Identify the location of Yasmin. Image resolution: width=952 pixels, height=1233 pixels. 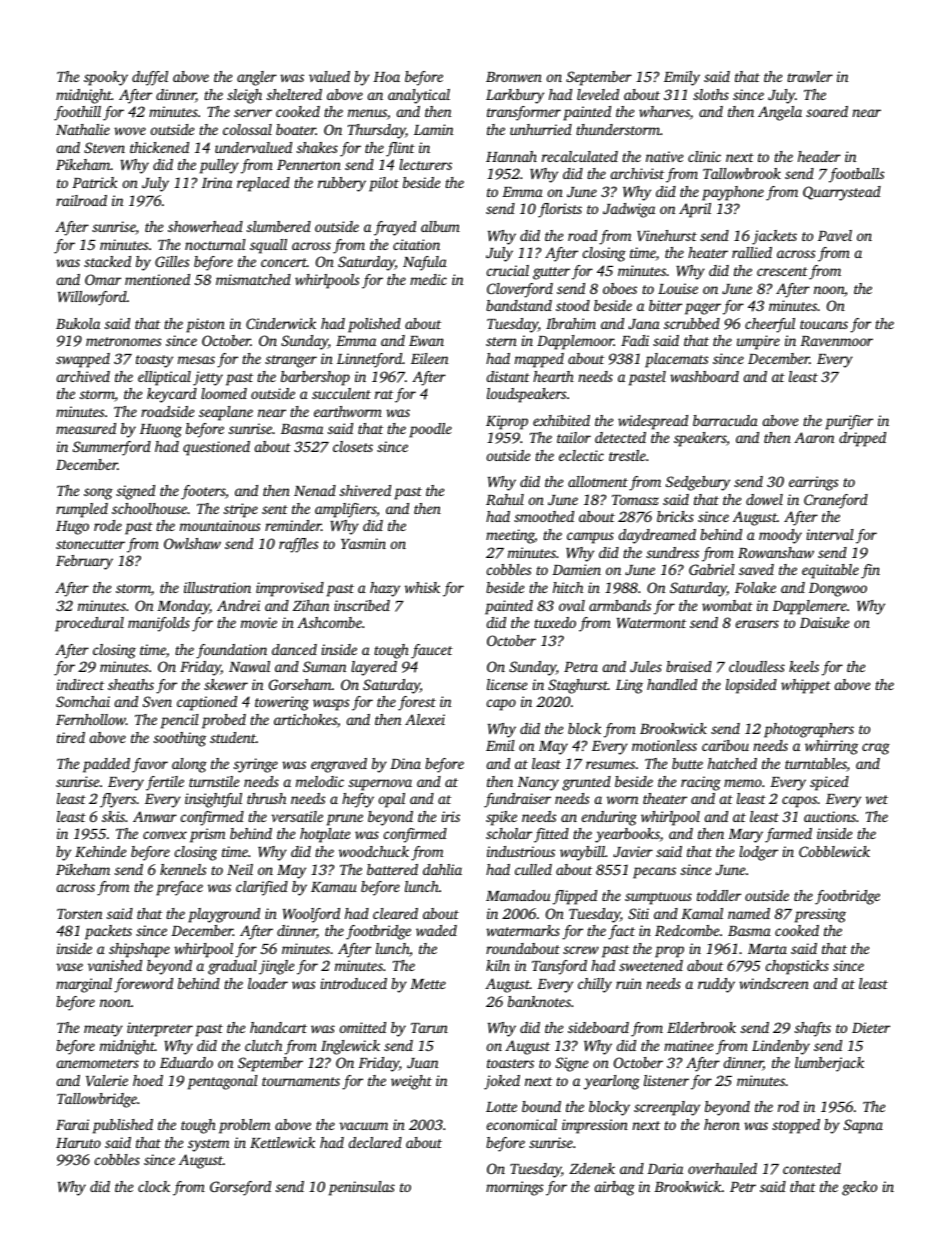
(363, 543).
